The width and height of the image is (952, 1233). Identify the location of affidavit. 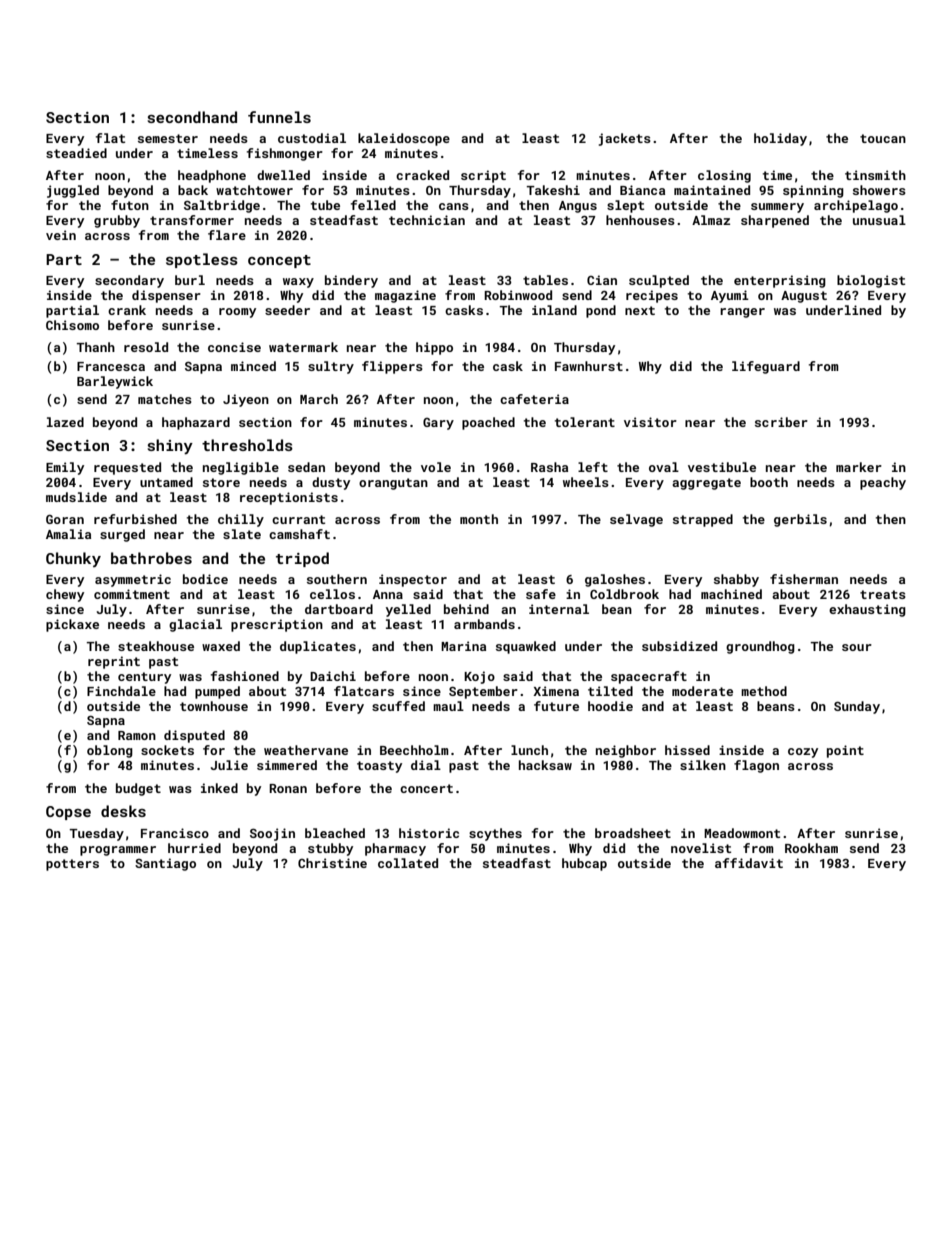
(749, 863).
